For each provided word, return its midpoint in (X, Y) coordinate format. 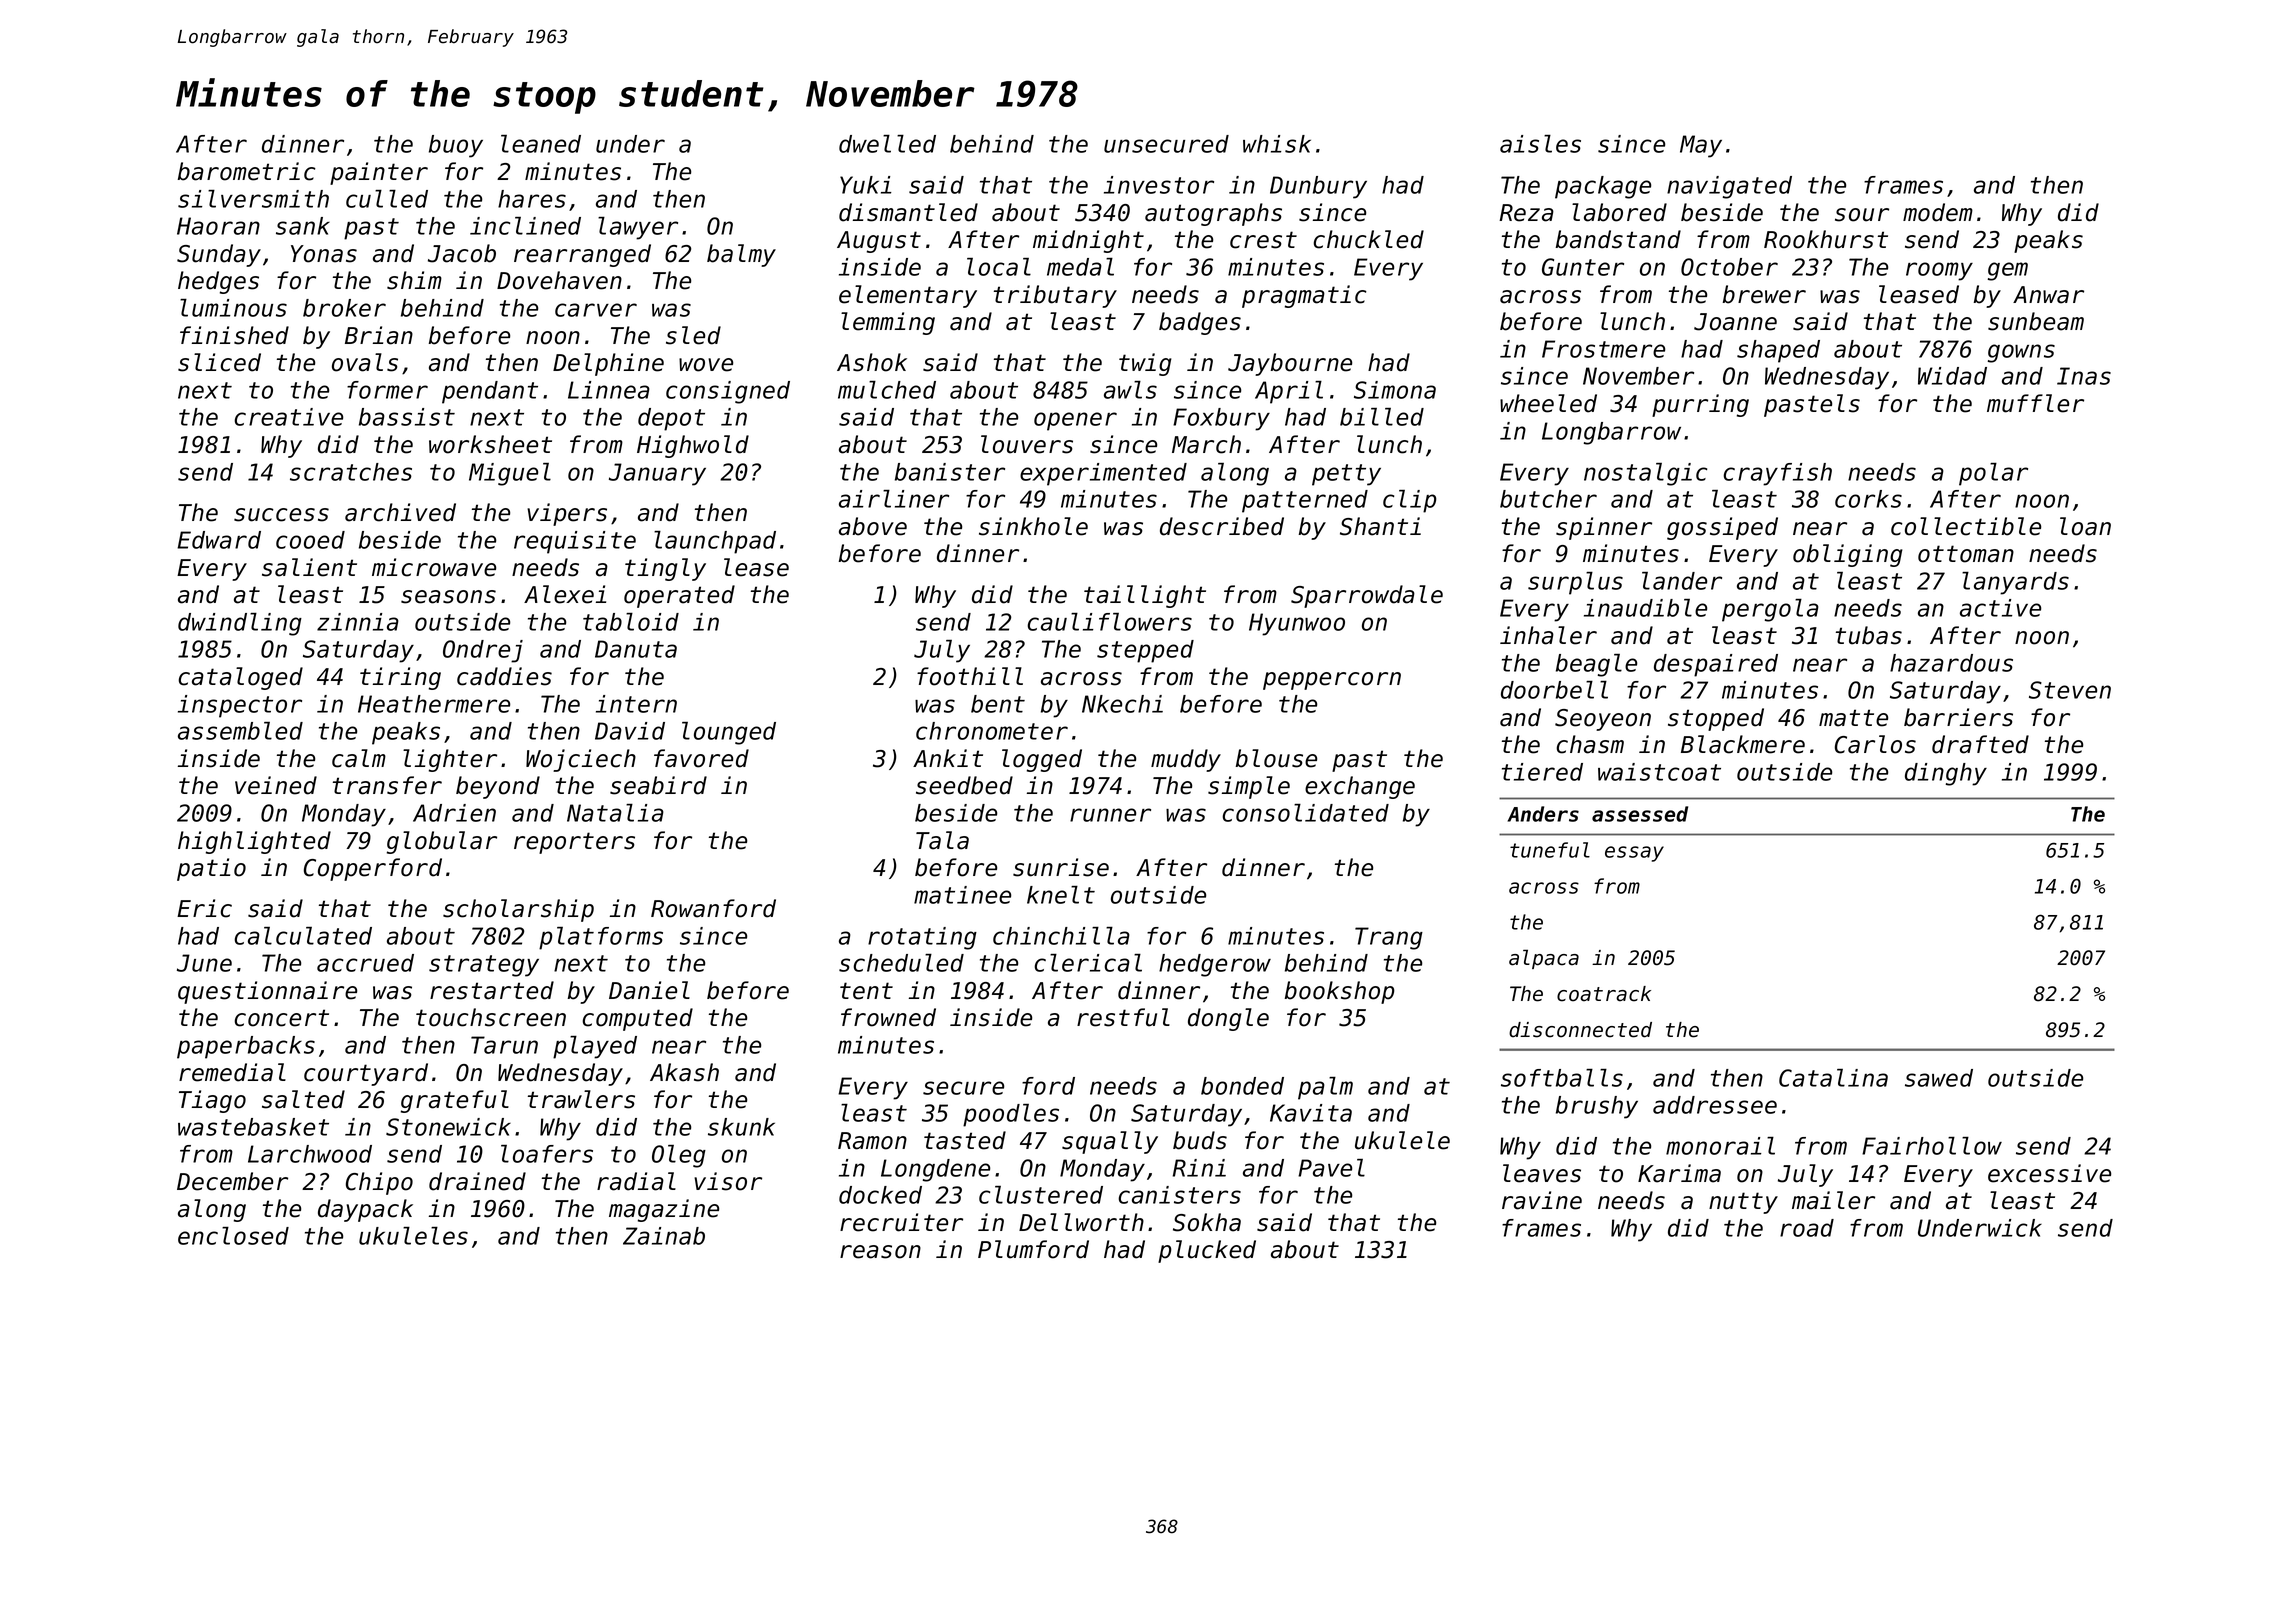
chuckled (1368, 239)
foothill (970, 676)
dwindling (240, 624)
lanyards (2015, 583)
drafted (1980, 744)
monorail (1720, 1145)
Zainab (664, 1236)
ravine (1542, 1200)
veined (276, 785)
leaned (541, 144)
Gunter (1583, 267)
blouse (1276, 758)
